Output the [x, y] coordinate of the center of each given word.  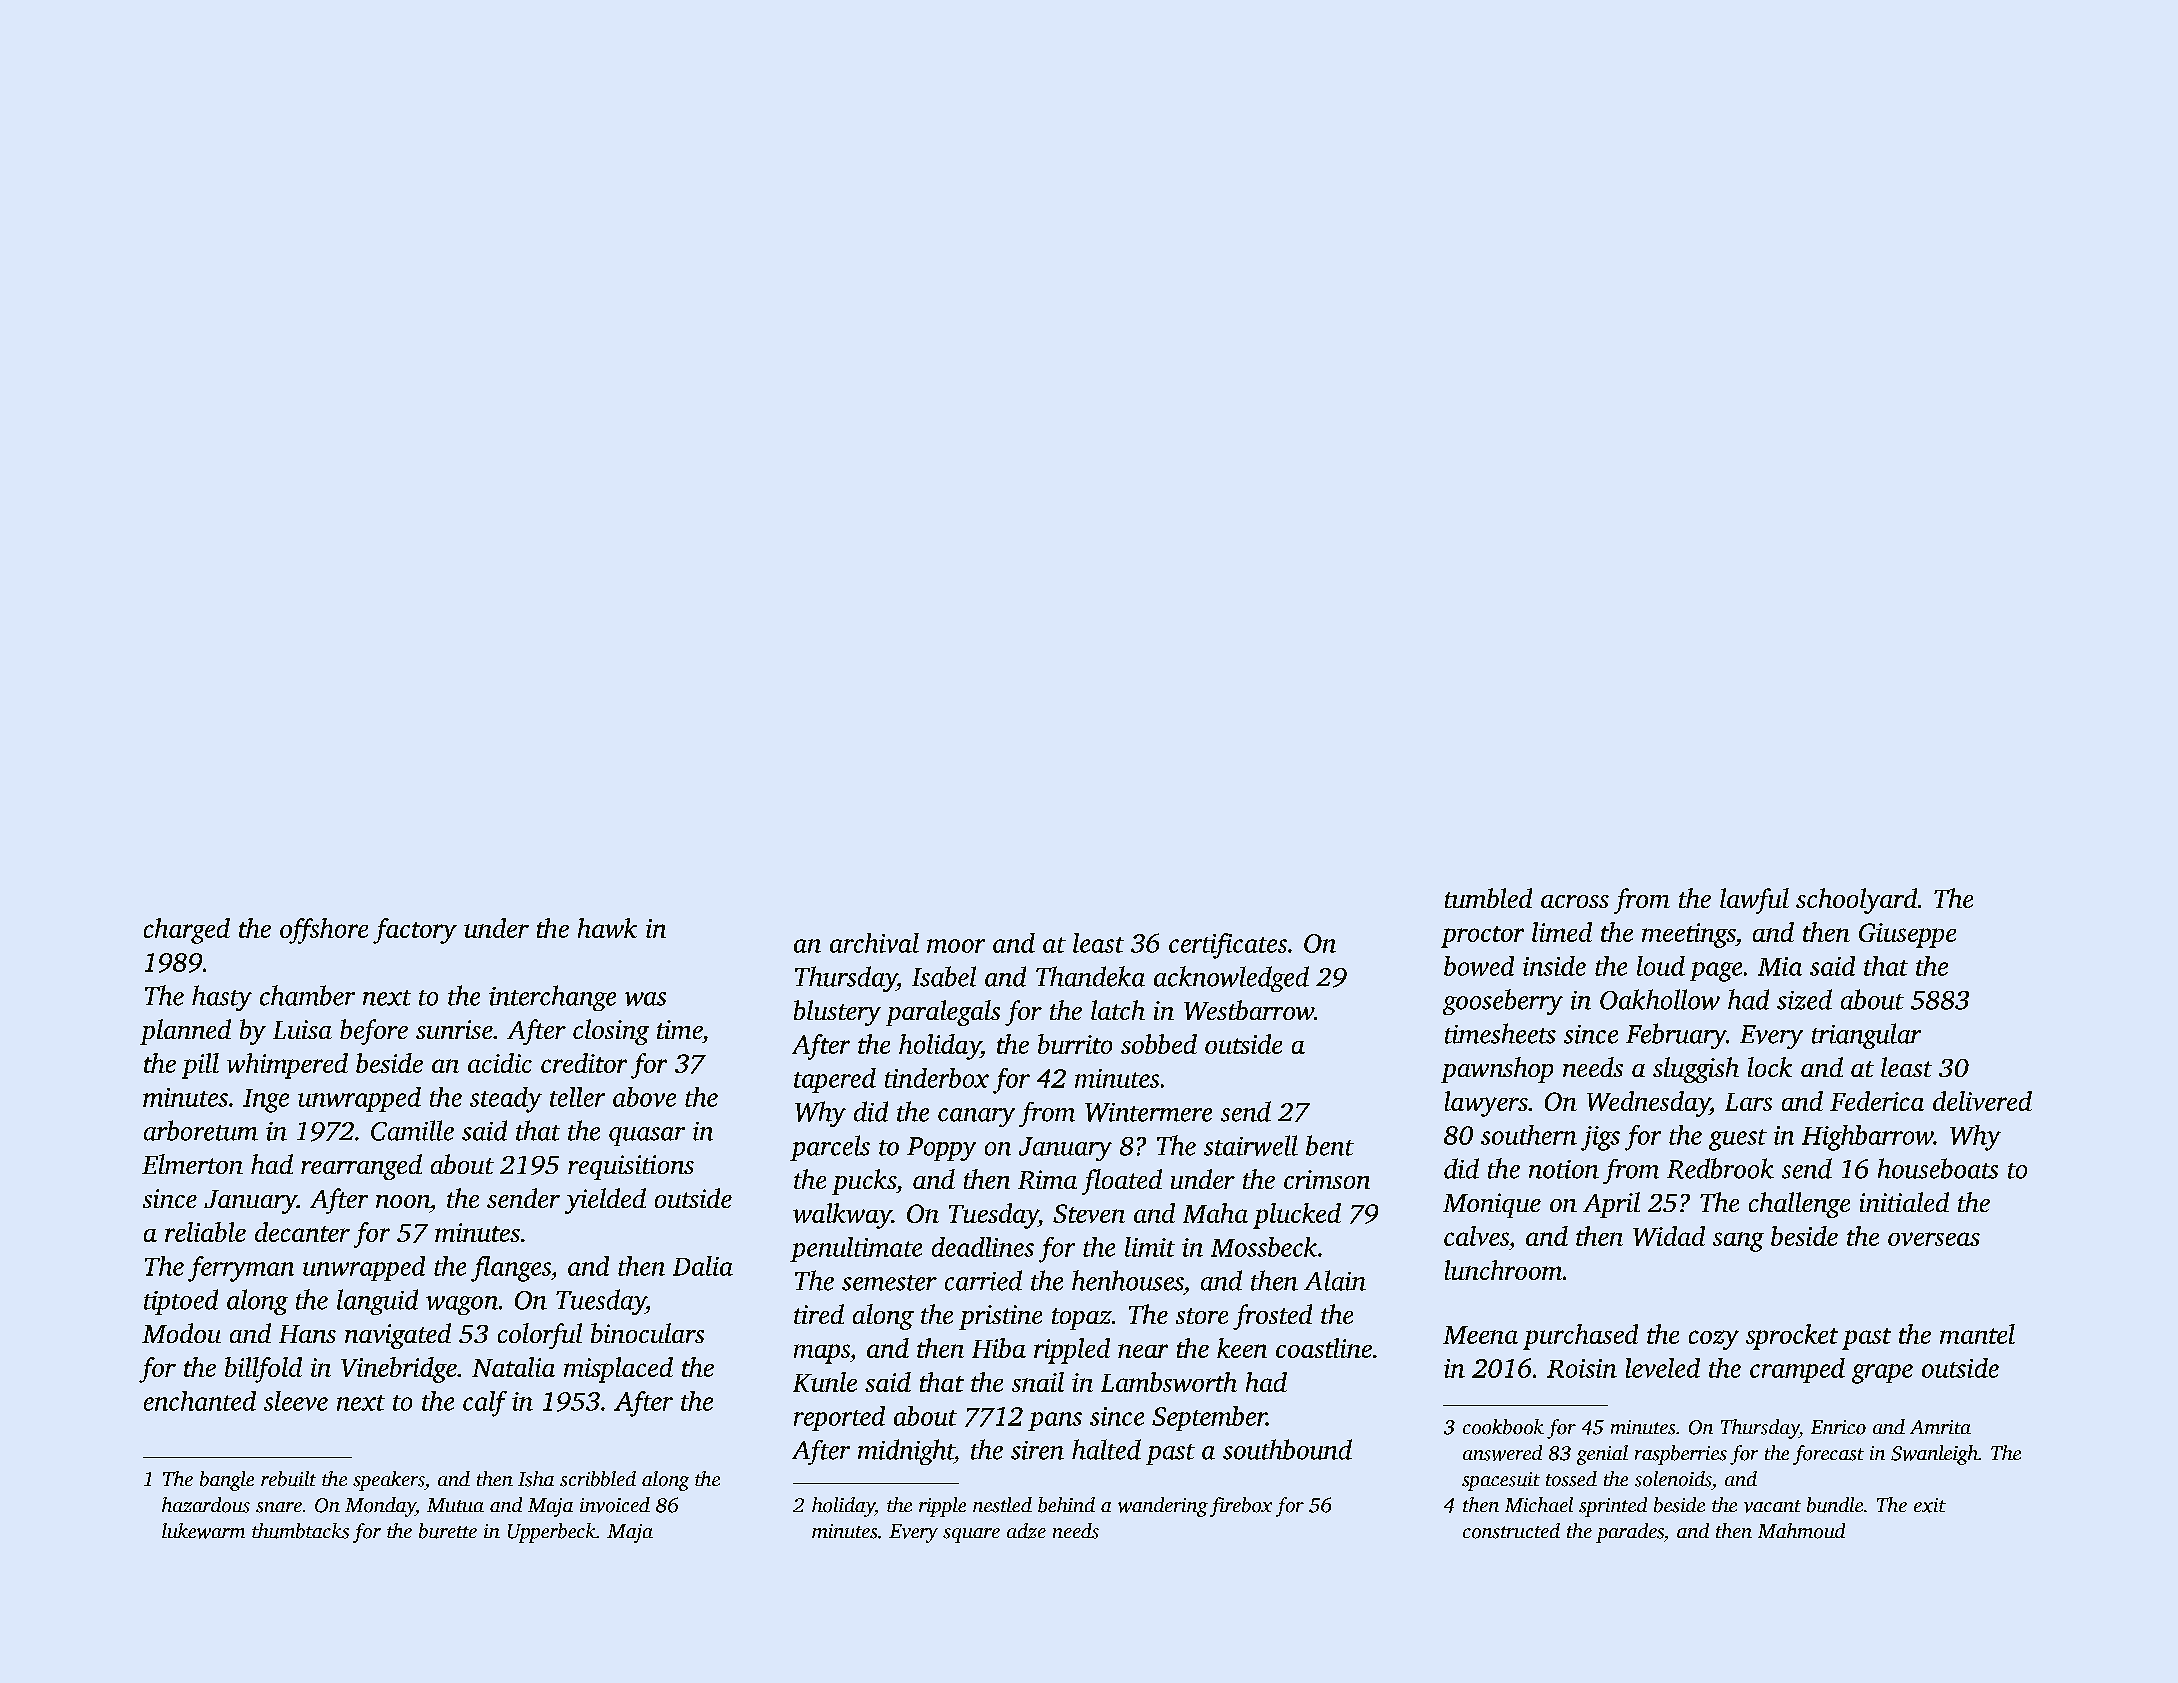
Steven [1089, 1213]
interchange [552, 998]
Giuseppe [1907, 935]
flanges [511, 1269]
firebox [1241, 1507]
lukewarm [203, 1531]
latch [1118, 1010]
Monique [1492, 1205]
